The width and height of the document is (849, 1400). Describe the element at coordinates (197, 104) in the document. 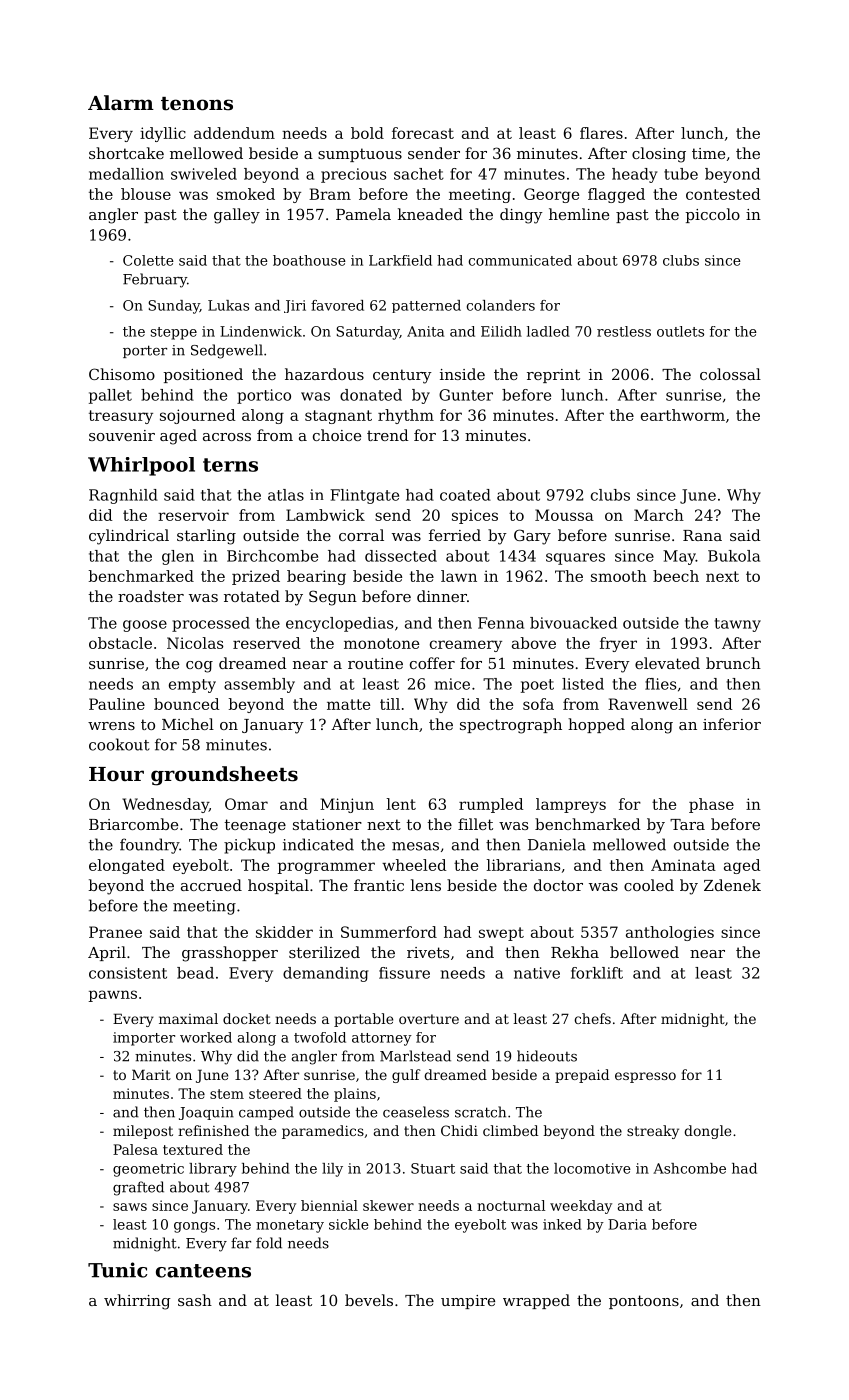

I see `tenons` at that location.
